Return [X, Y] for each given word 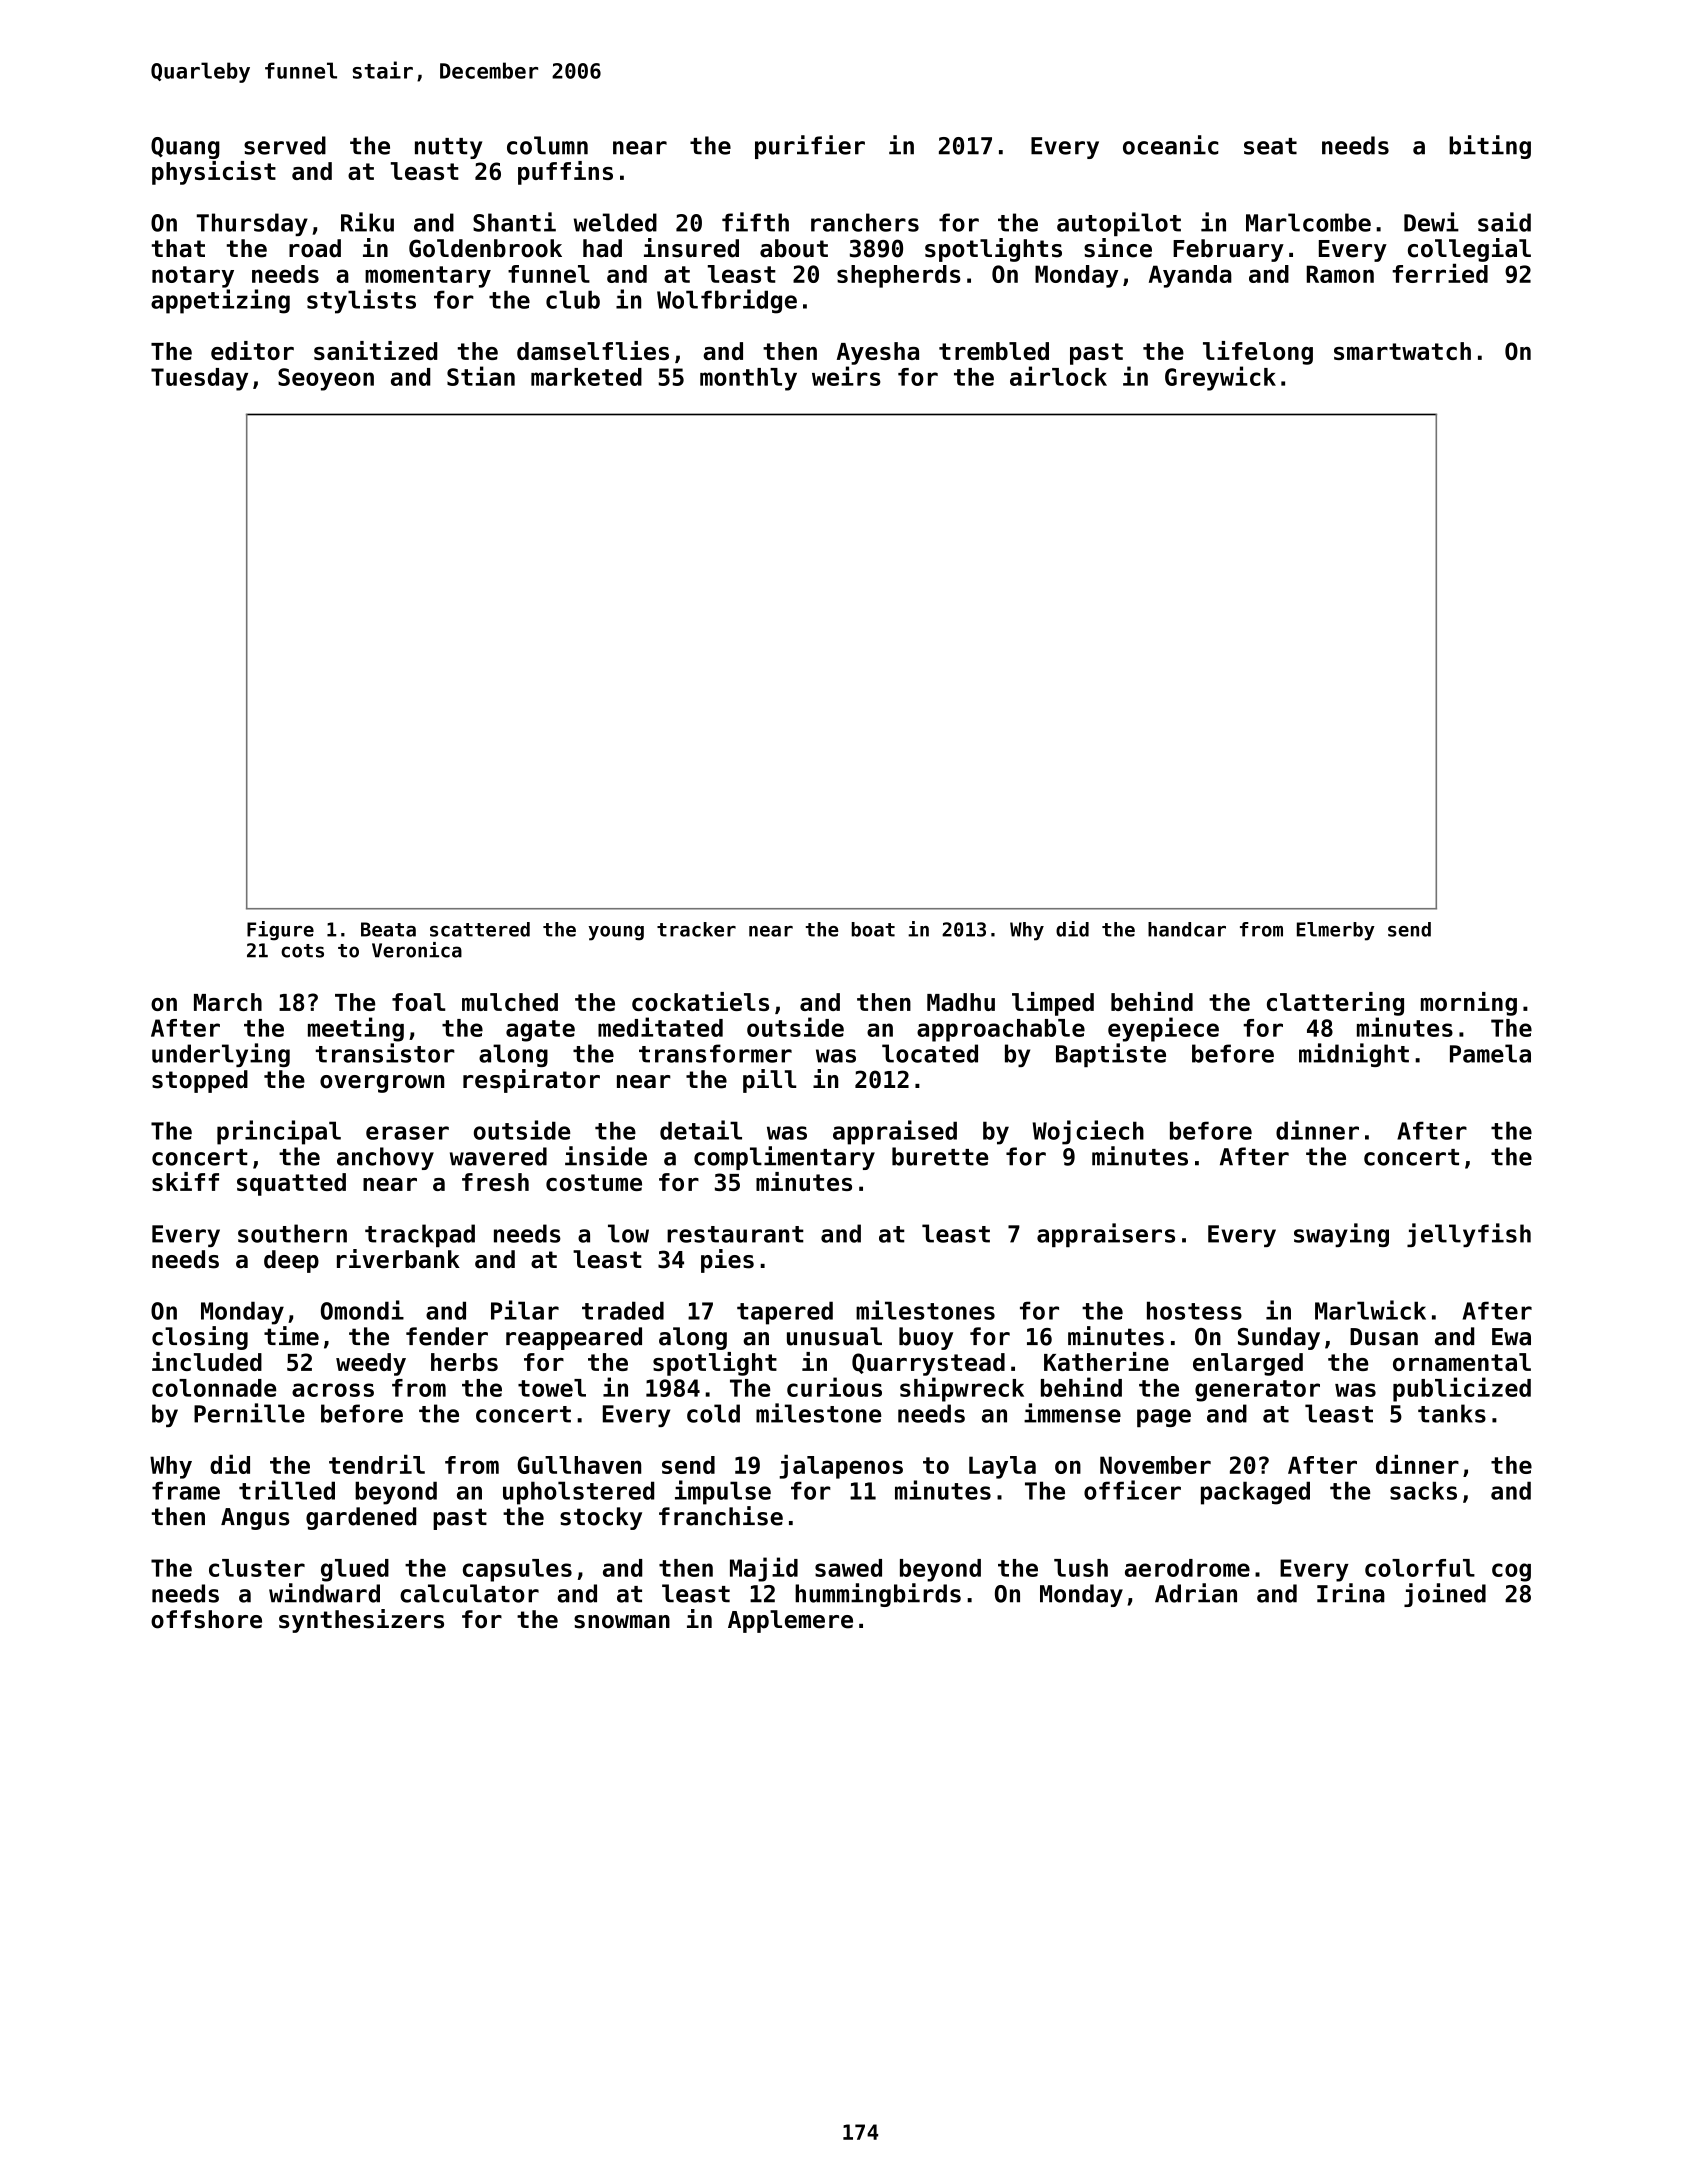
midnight [1354, 1055]
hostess [1194, 1310]
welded [615, 222]
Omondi [362, 1310]
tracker [696, 929]
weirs [846, 376]
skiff [185, 1181]
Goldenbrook [485, 248]
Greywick [1220, 378]
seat [1270, 146]
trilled [287, 1490]
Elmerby [1336, 931]
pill [769, 1081]
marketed [586, 377]
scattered [480, 929]
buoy [926, 1338]
